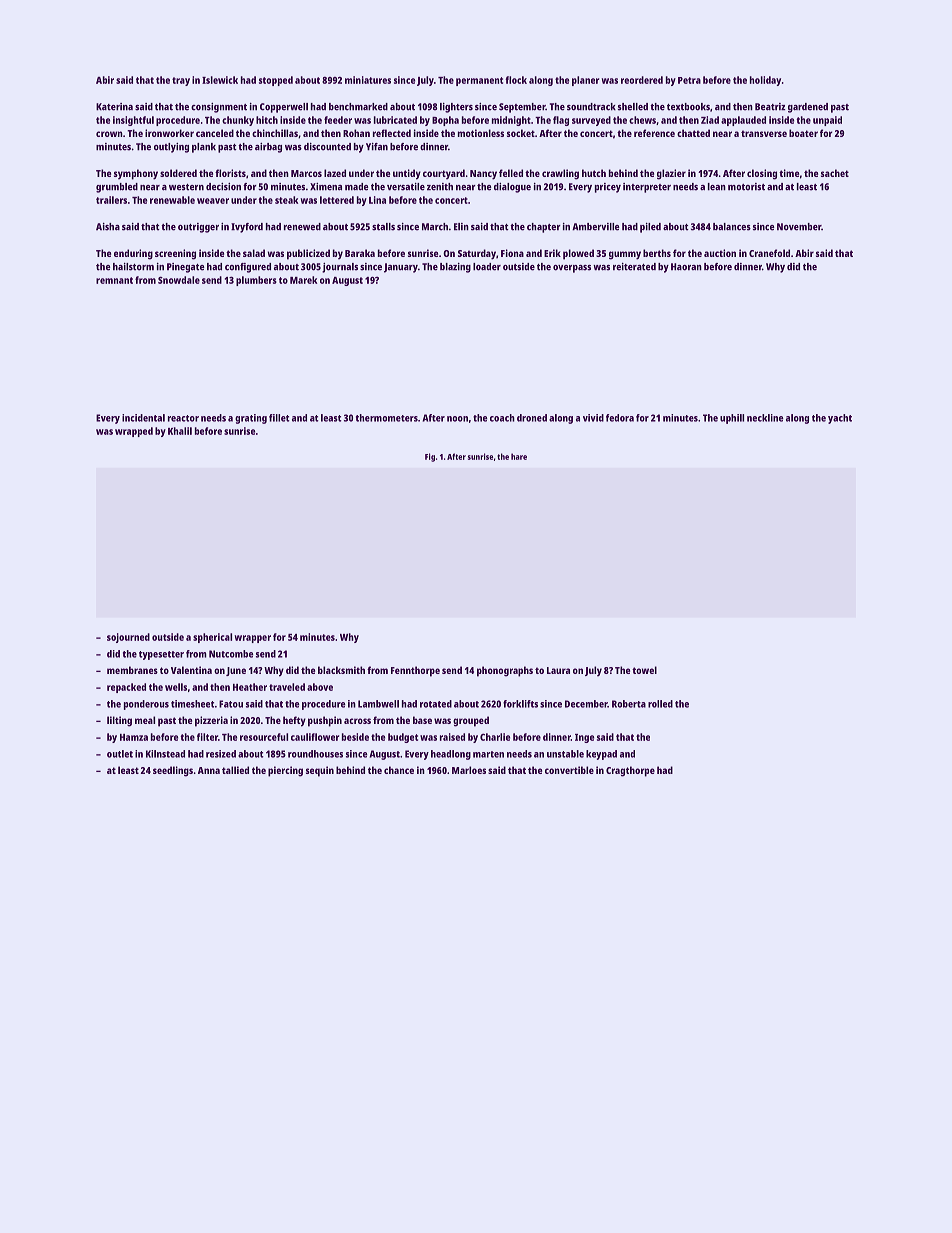  Describe the element at coordinates (479, 81) in the screenshot. I see `permanent` at that location.
